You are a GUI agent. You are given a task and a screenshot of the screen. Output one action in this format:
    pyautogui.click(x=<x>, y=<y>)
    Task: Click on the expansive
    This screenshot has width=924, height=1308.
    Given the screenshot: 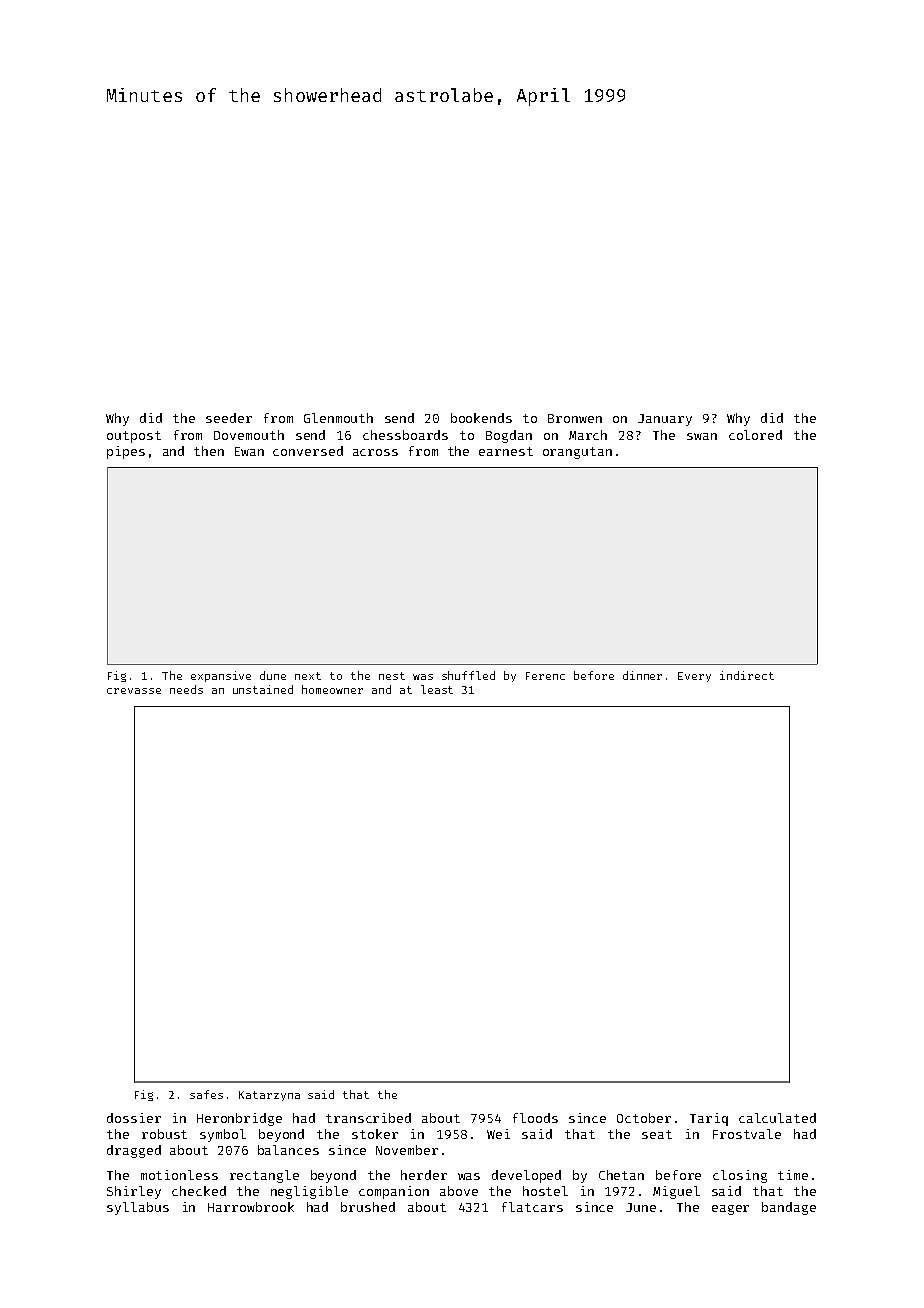 What is the action you would take?
    pyautogui.click(x=221, y=676)
